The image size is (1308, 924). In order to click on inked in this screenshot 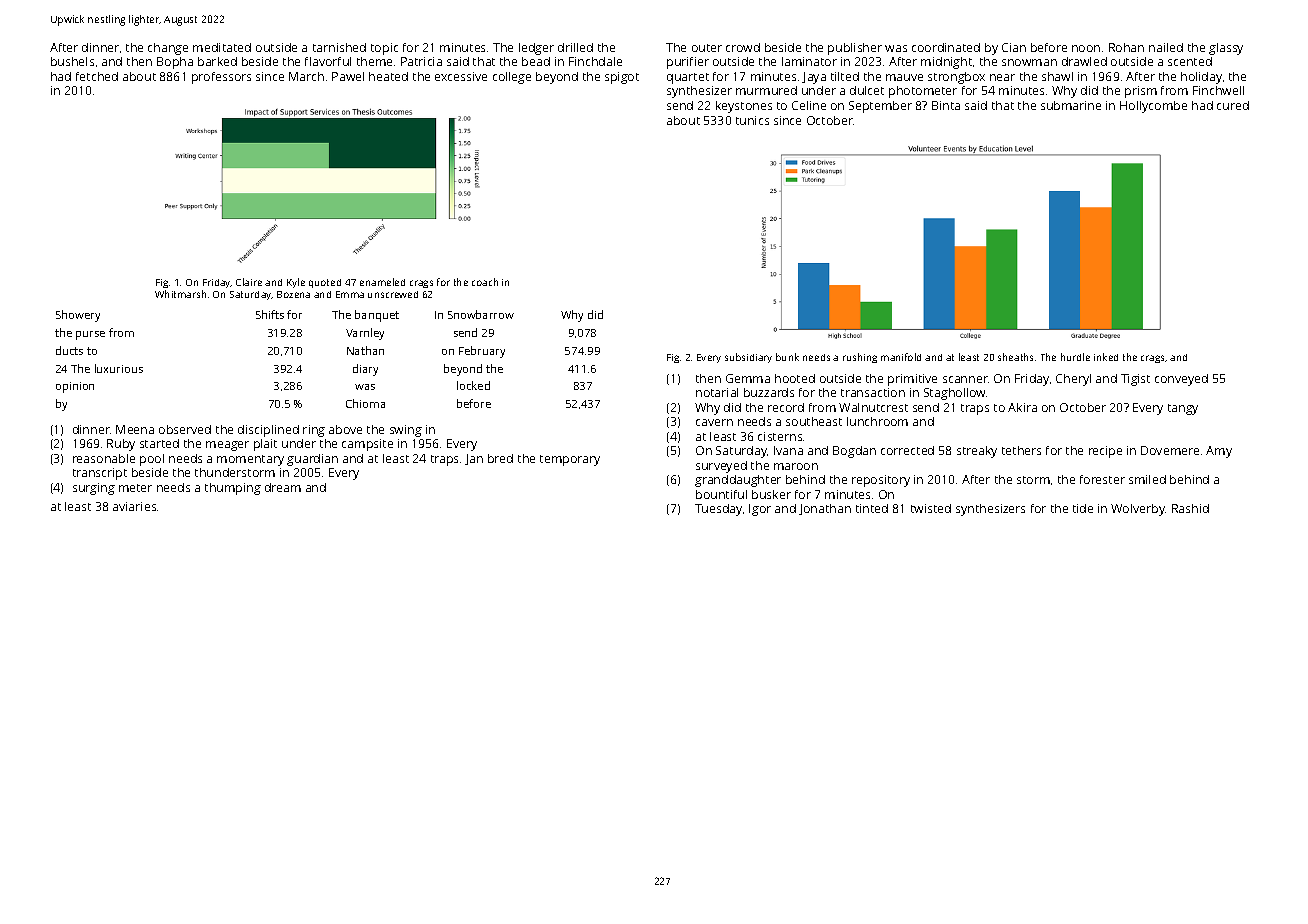, I will do `click(1106, 357)`.
